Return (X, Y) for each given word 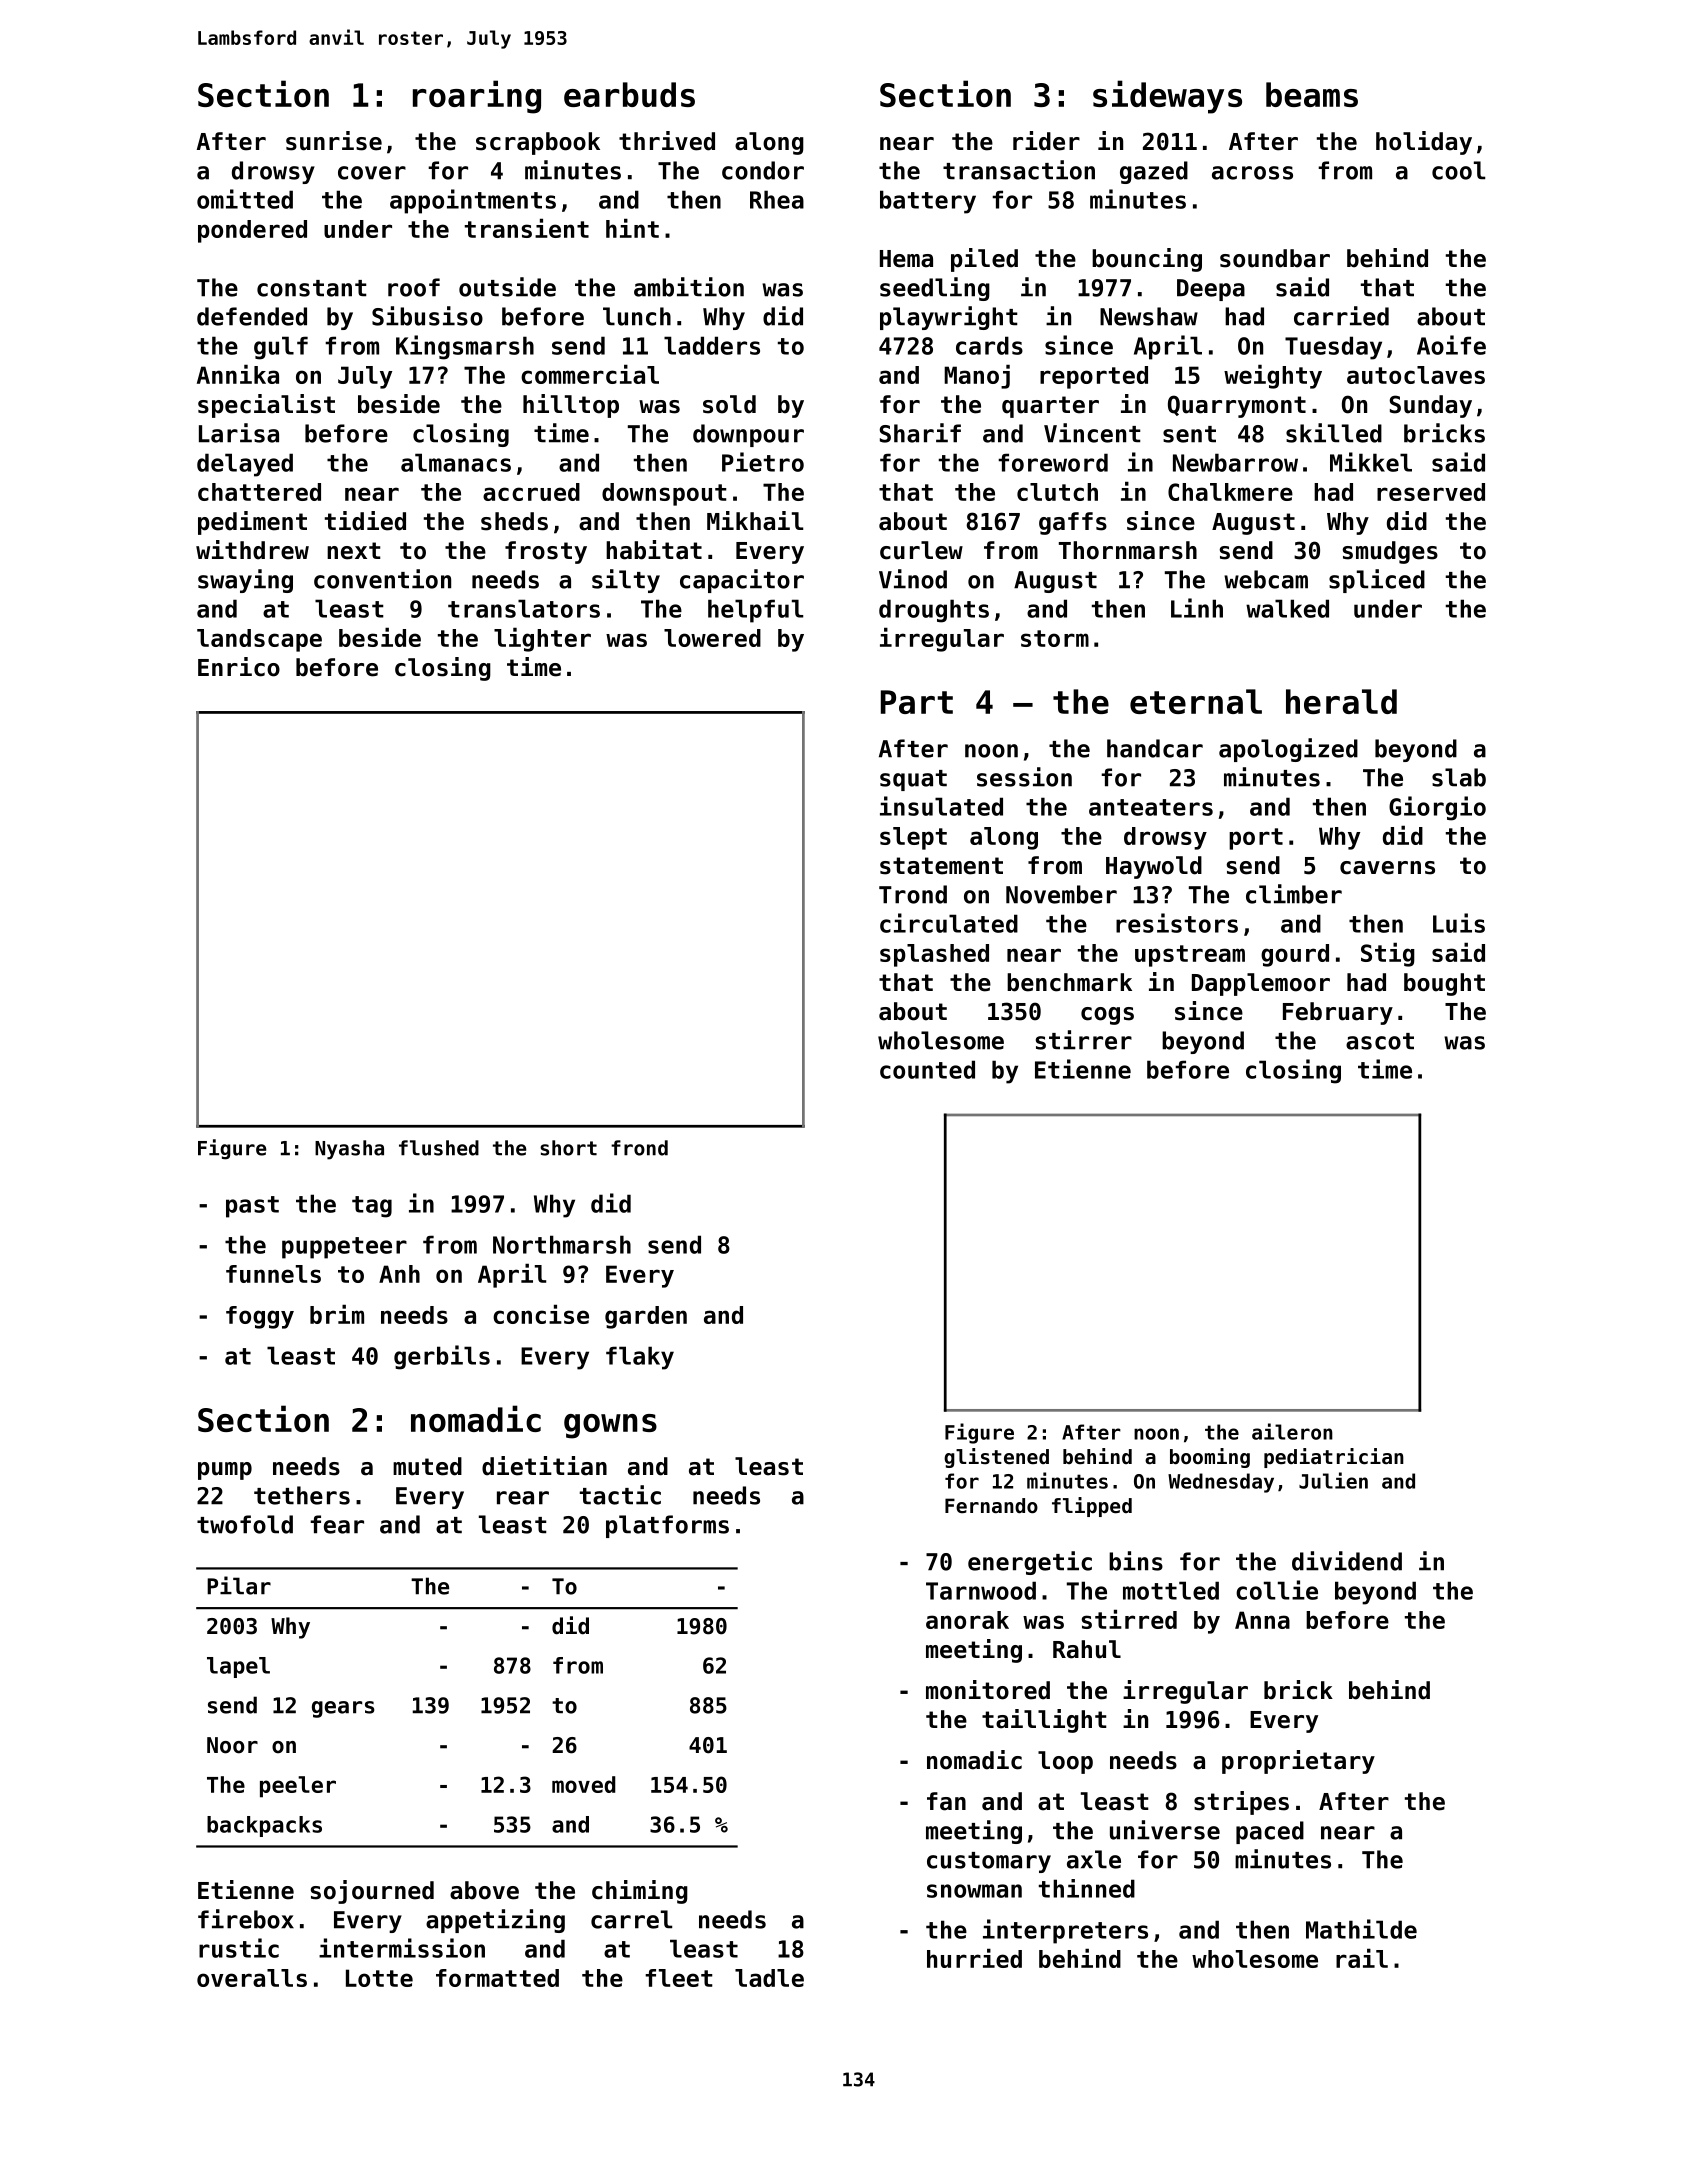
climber (1294, 894)
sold (729, 404)
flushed (439, 1148)
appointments (473, 201)
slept (913, 838)
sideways (1167, 97)
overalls (252, 1978)
